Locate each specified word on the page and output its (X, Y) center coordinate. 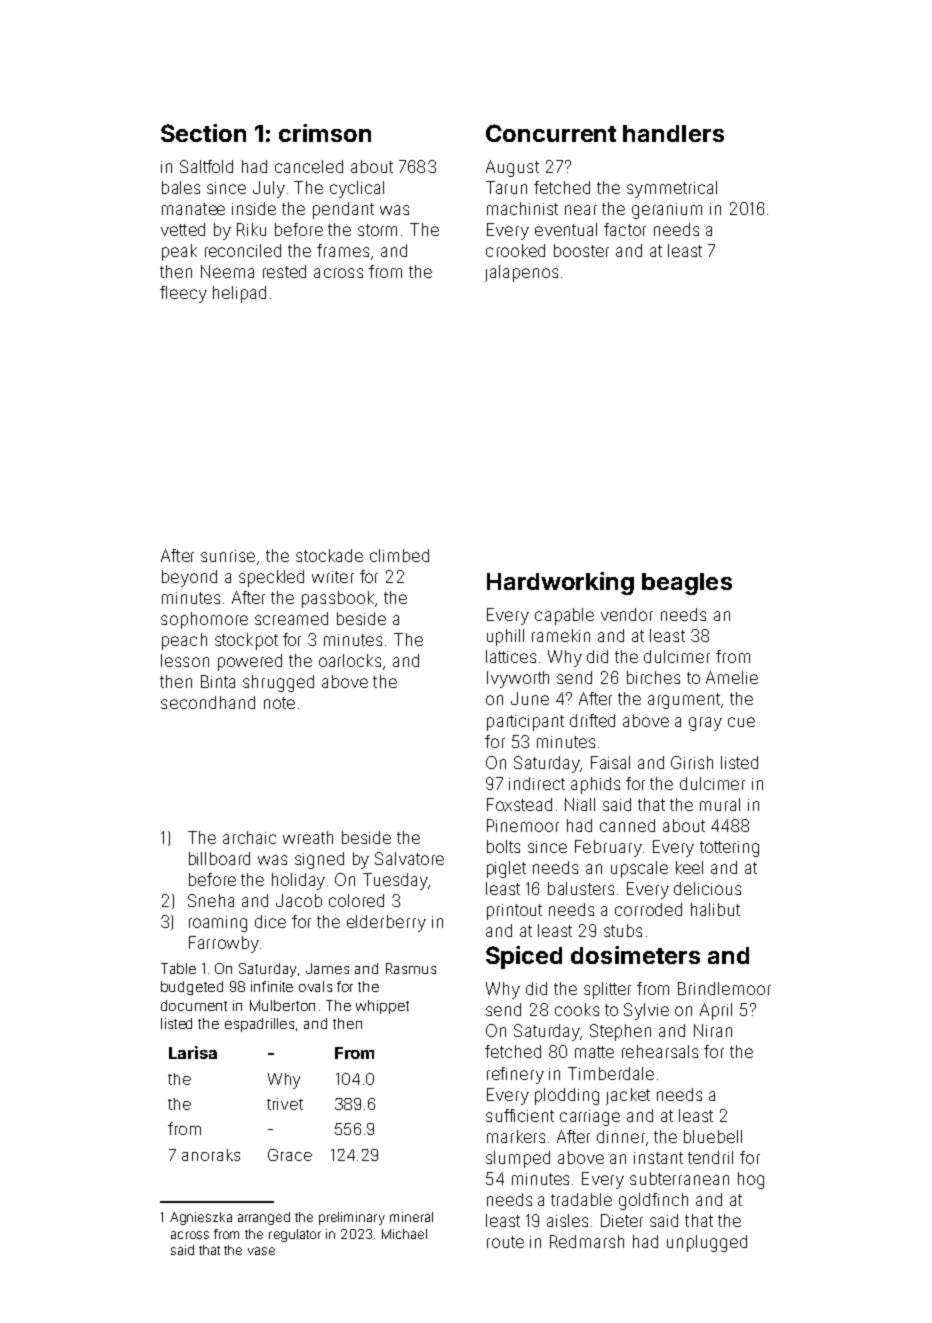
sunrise (228, 556)
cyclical (357, 189)
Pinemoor (523, 825)
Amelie (732, 677)
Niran (713, 1030)
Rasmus (411, 968)
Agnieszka (201, 1218)
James (327, 968)
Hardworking (560, 583)
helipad (239, 294)
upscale (639, 869)
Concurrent (551, 133)
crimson (325, 133)
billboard (219, 858)
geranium (667, 211)
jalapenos (521, 273)
